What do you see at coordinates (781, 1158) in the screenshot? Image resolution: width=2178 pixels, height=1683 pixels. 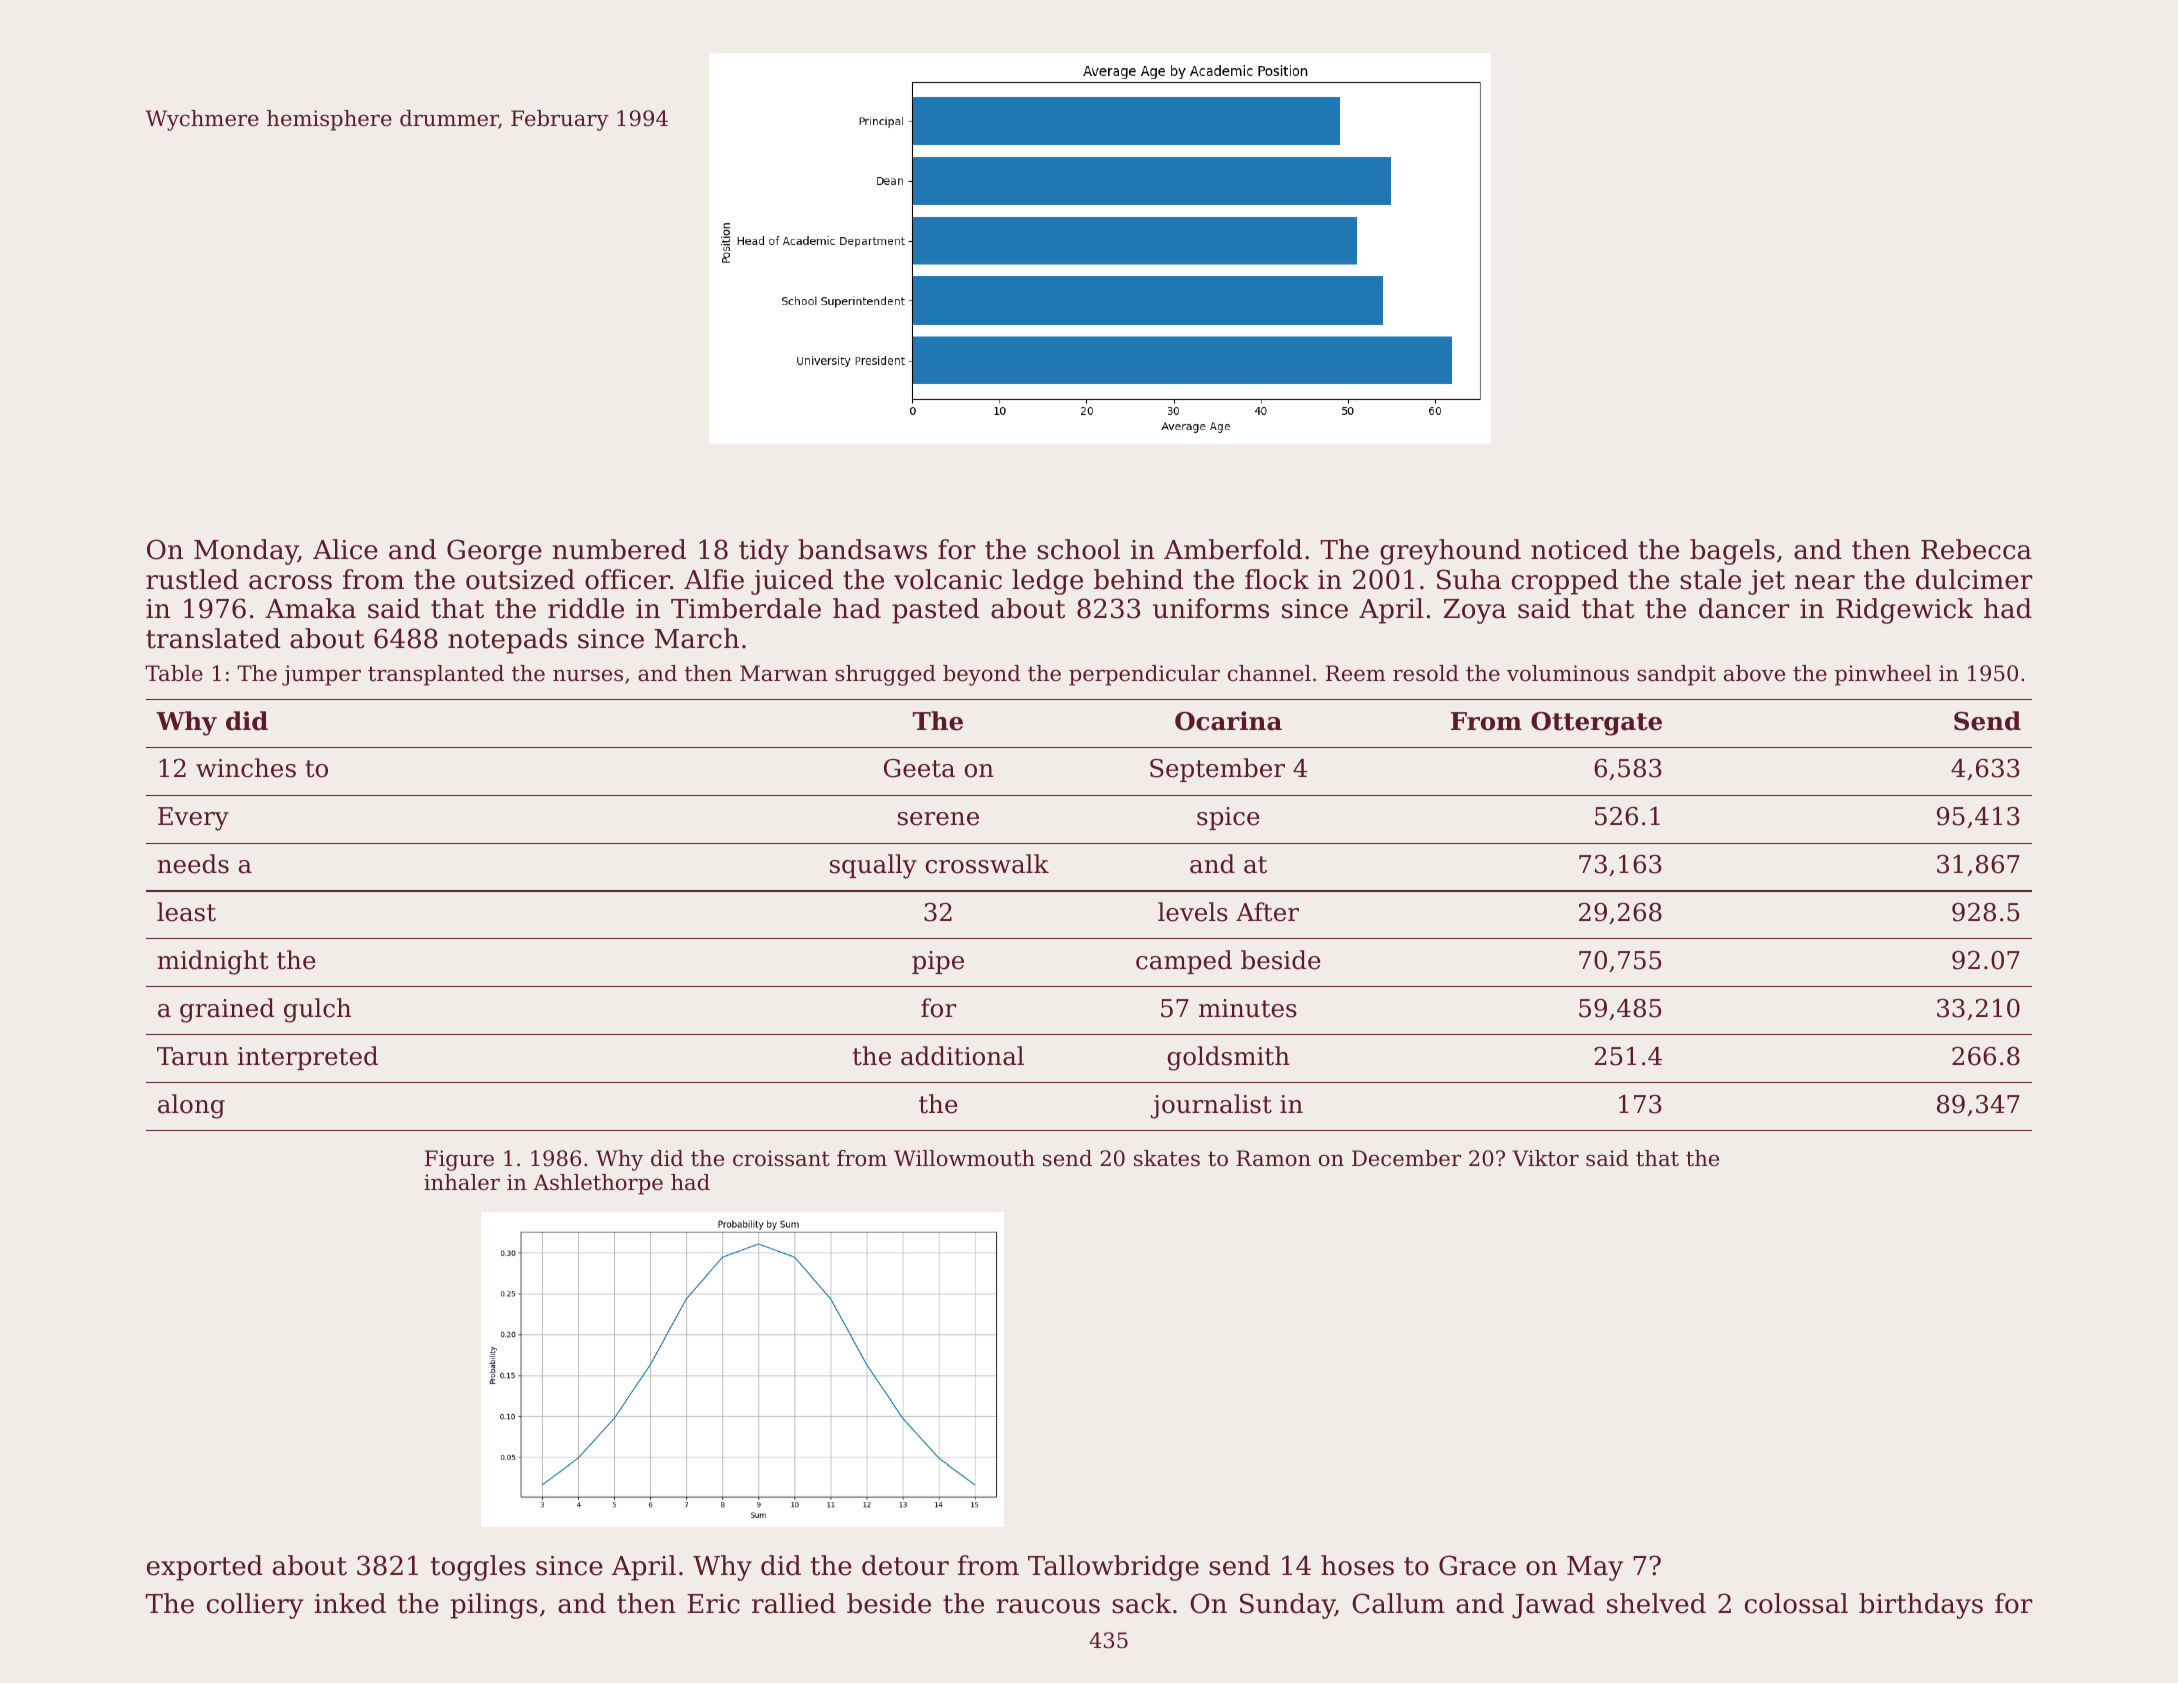 I see `croissant` at bounding box center [781, 1158].
